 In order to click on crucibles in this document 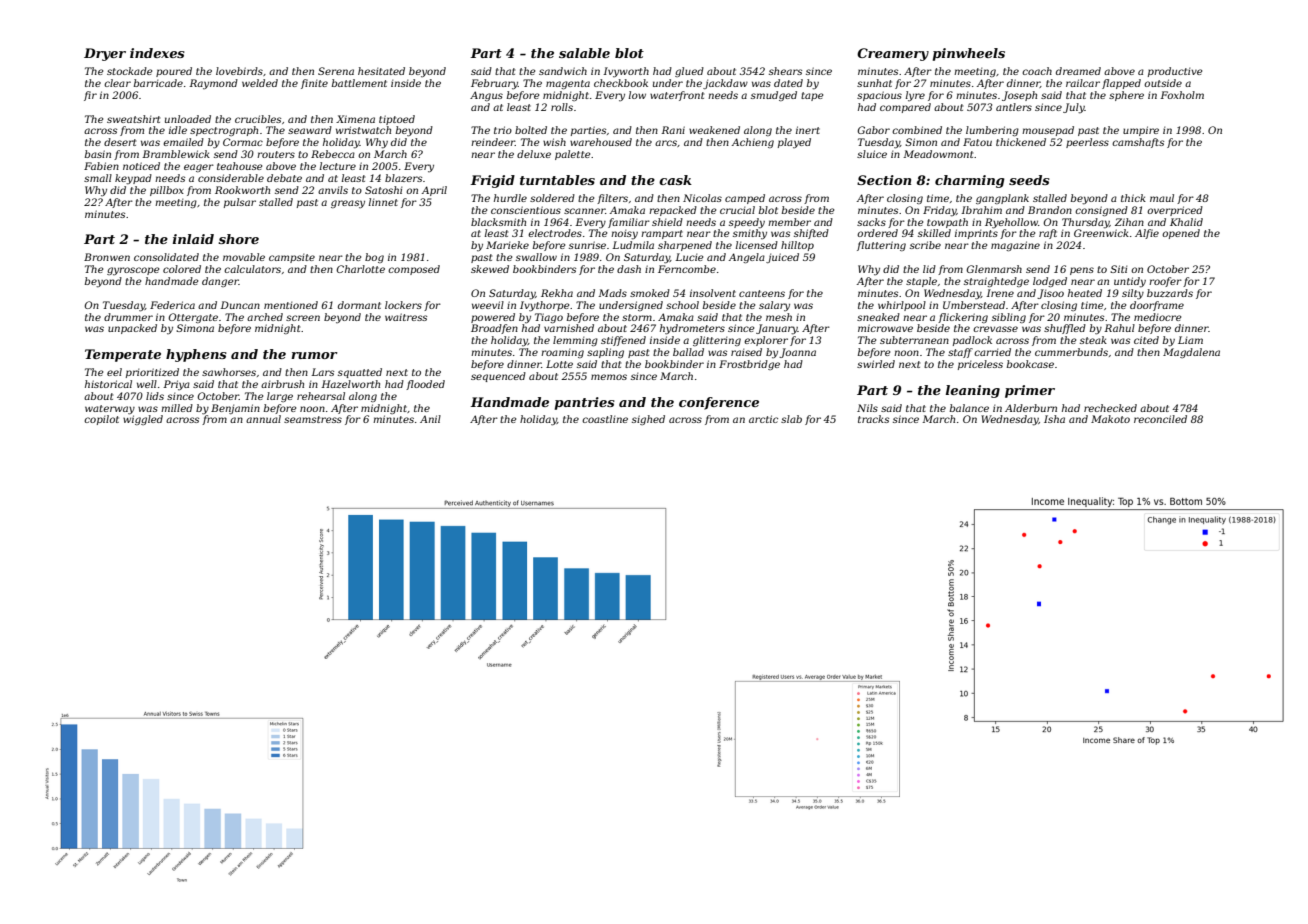, I will do `click(258, 119)`.
